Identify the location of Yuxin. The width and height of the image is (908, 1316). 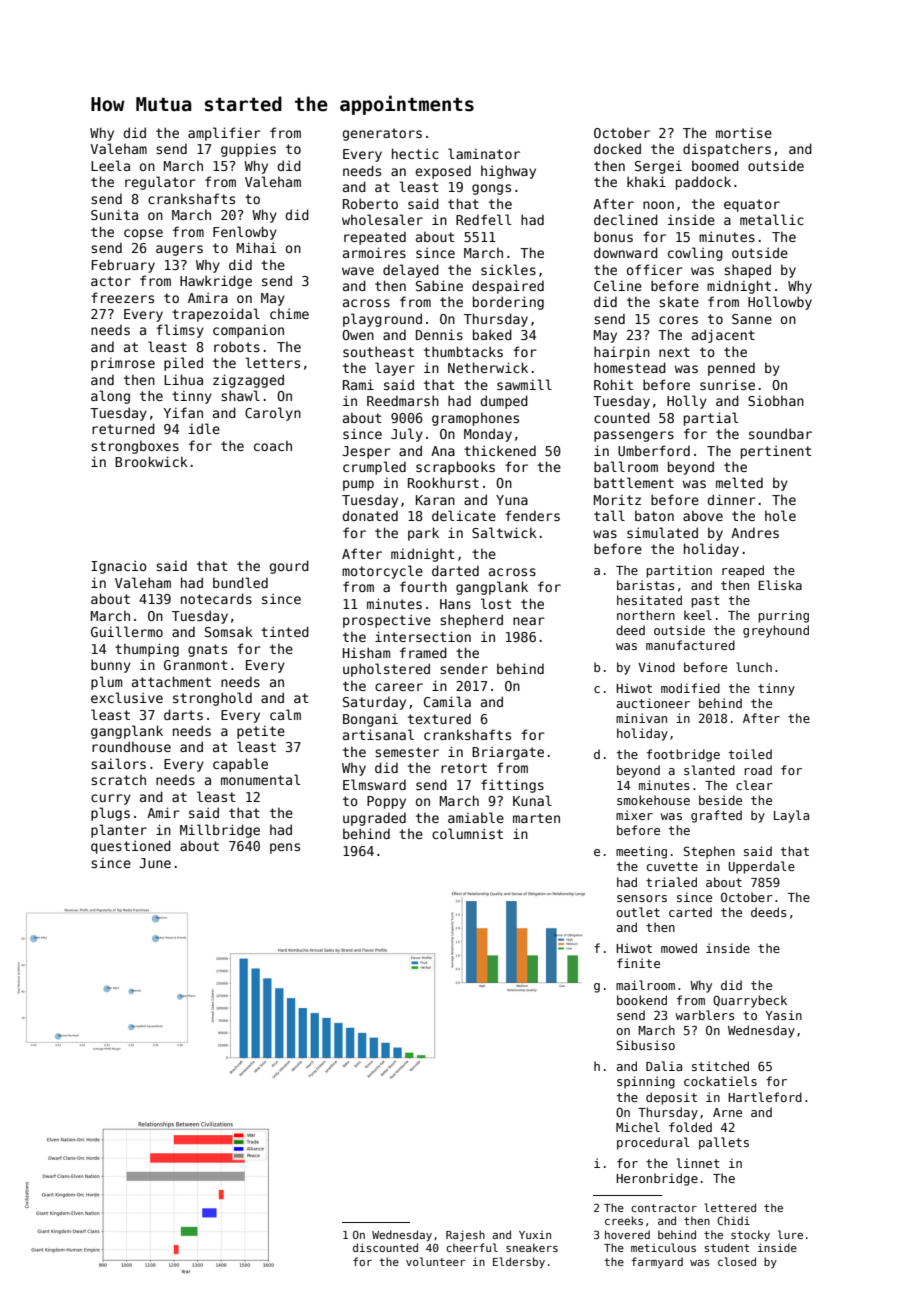
(535, 1234).
